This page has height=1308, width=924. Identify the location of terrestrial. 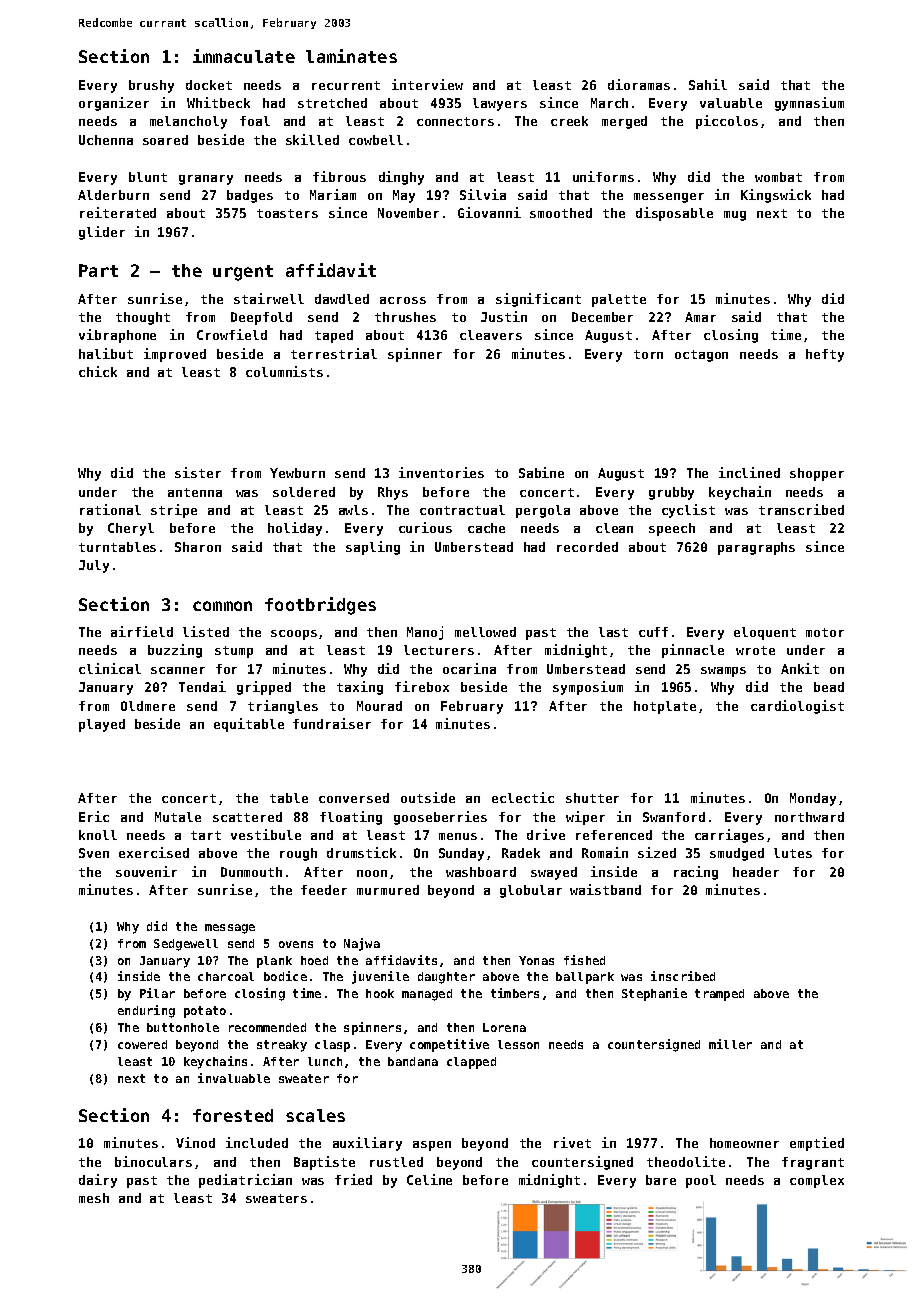
(334, 353).
